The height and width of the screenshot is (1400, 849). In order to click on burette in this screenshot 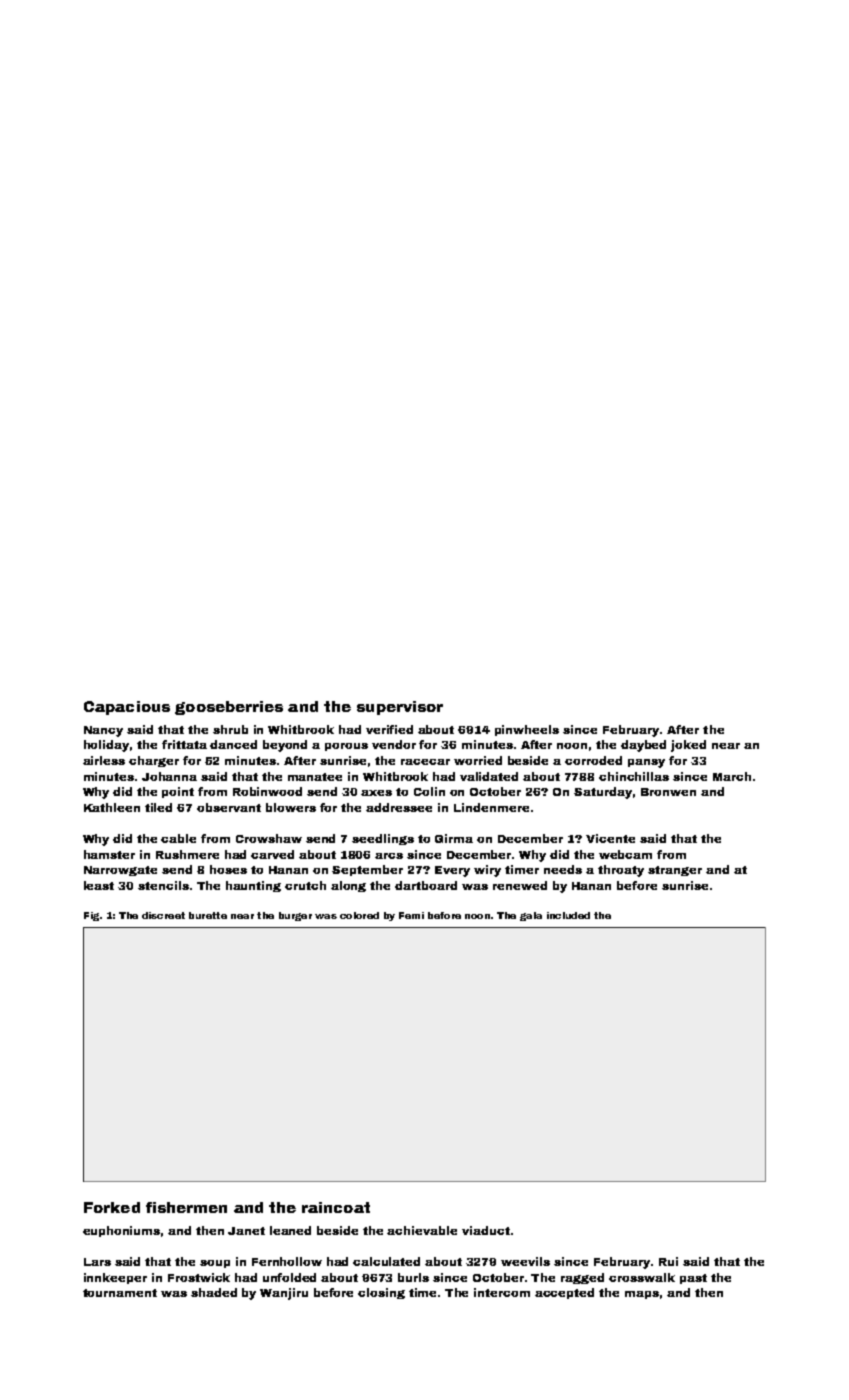, I will do `click(208, 915)`.
